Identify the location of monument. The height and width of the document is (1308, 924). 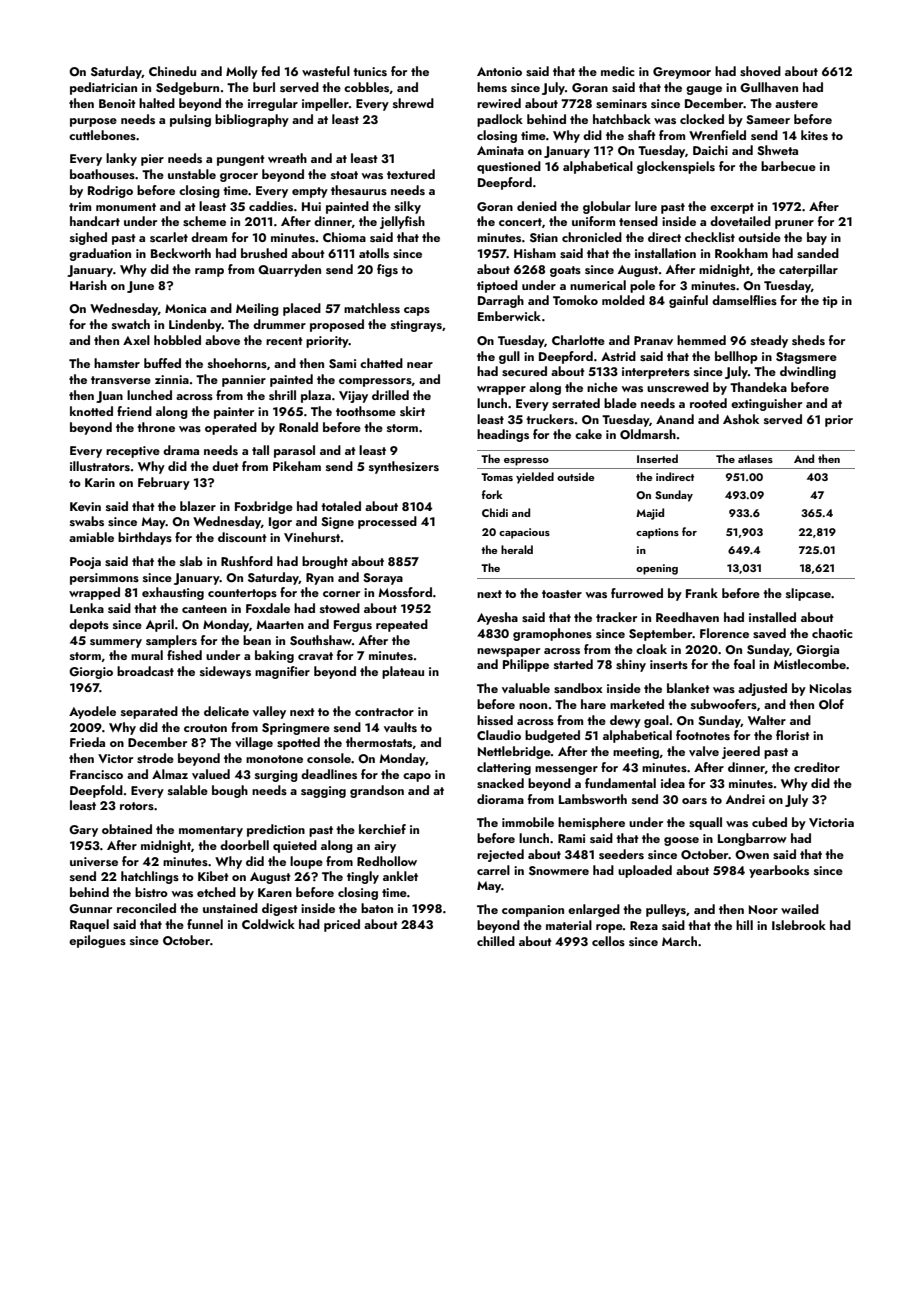
(126, 207).
